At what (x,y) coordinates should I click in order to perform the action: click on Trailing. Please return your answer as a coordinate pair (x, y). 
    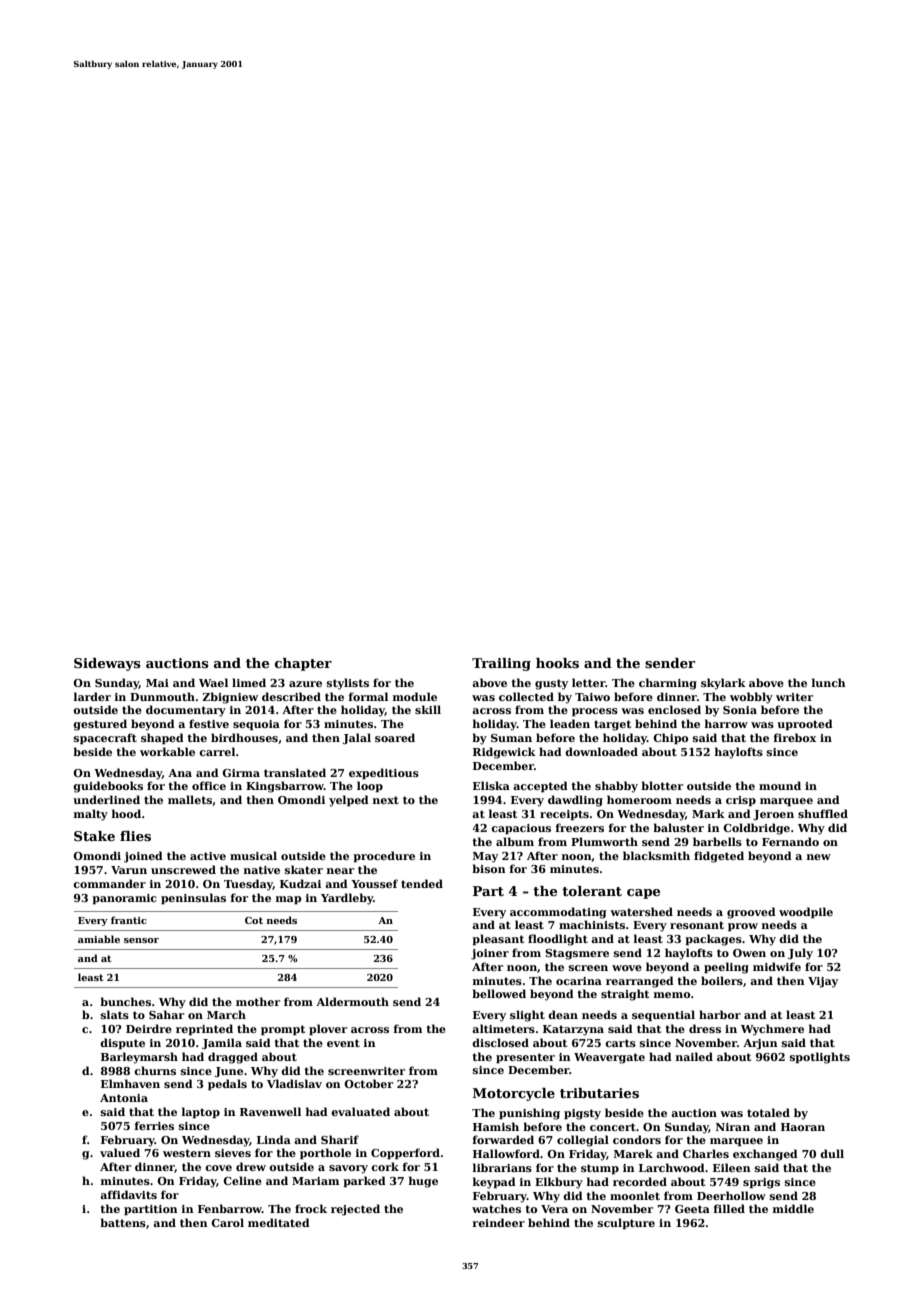
    Looking at the image, I should click on (501, 664).
